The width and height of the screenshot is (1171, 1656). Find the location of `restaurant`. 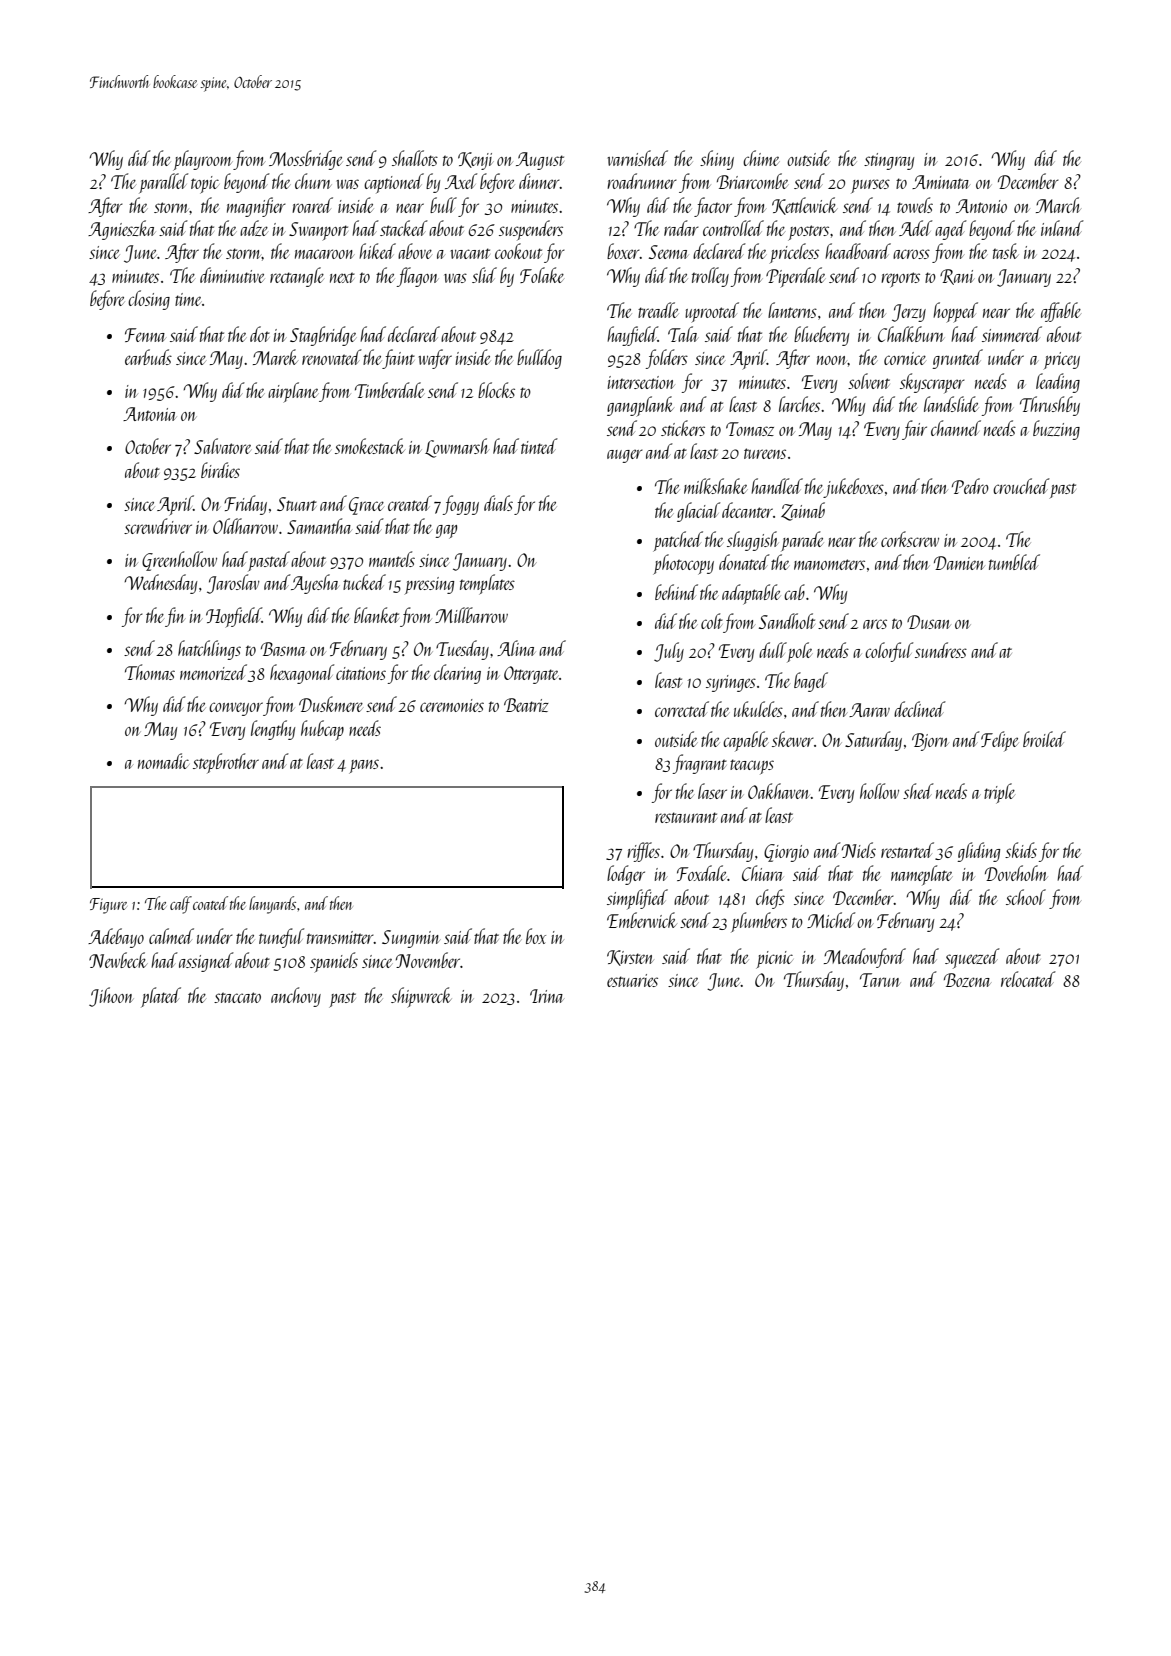

restaurant is located at coordinates (686, 817).
